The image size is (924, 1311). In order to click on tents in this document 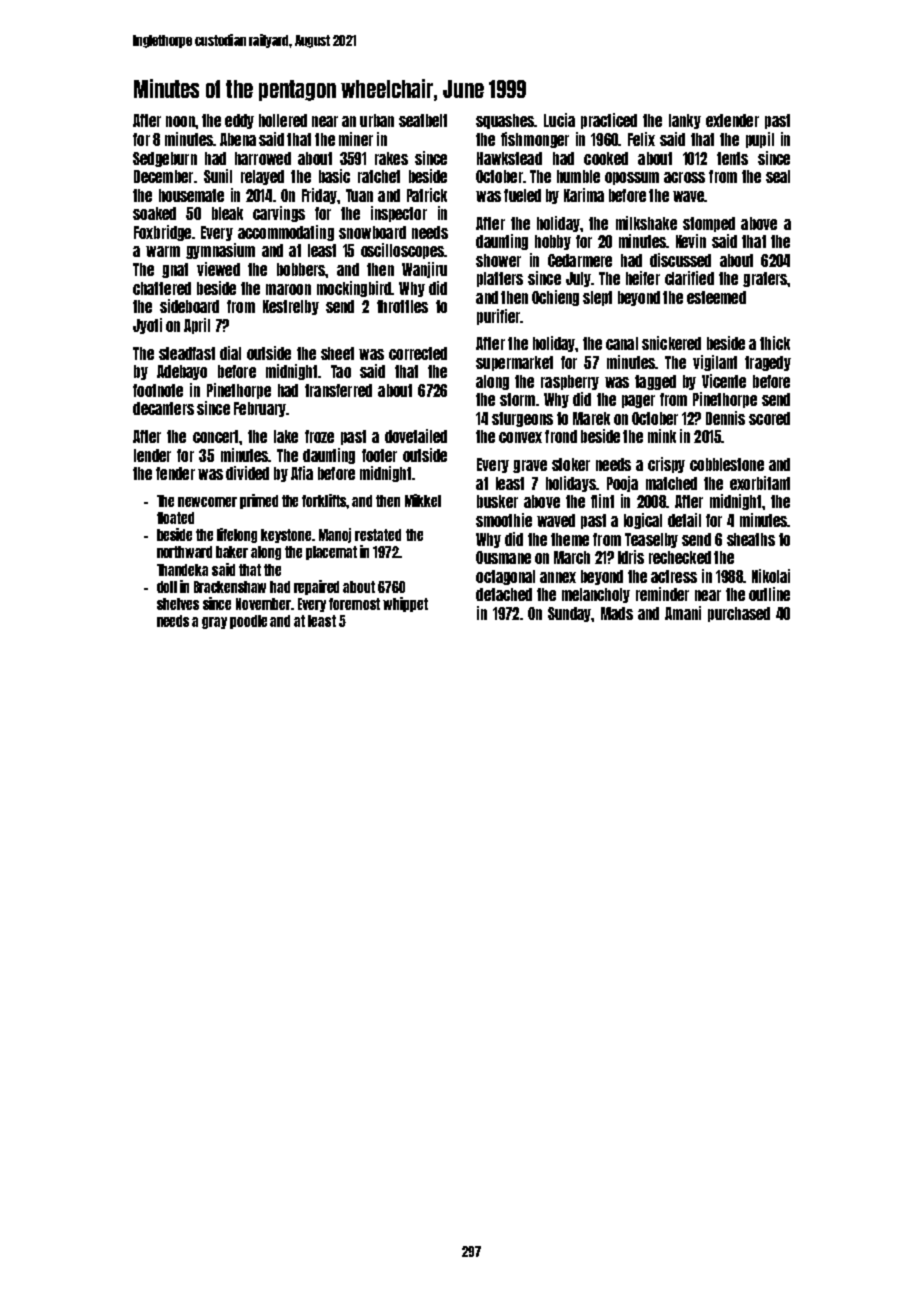, I will do `click(732, 158)`.
